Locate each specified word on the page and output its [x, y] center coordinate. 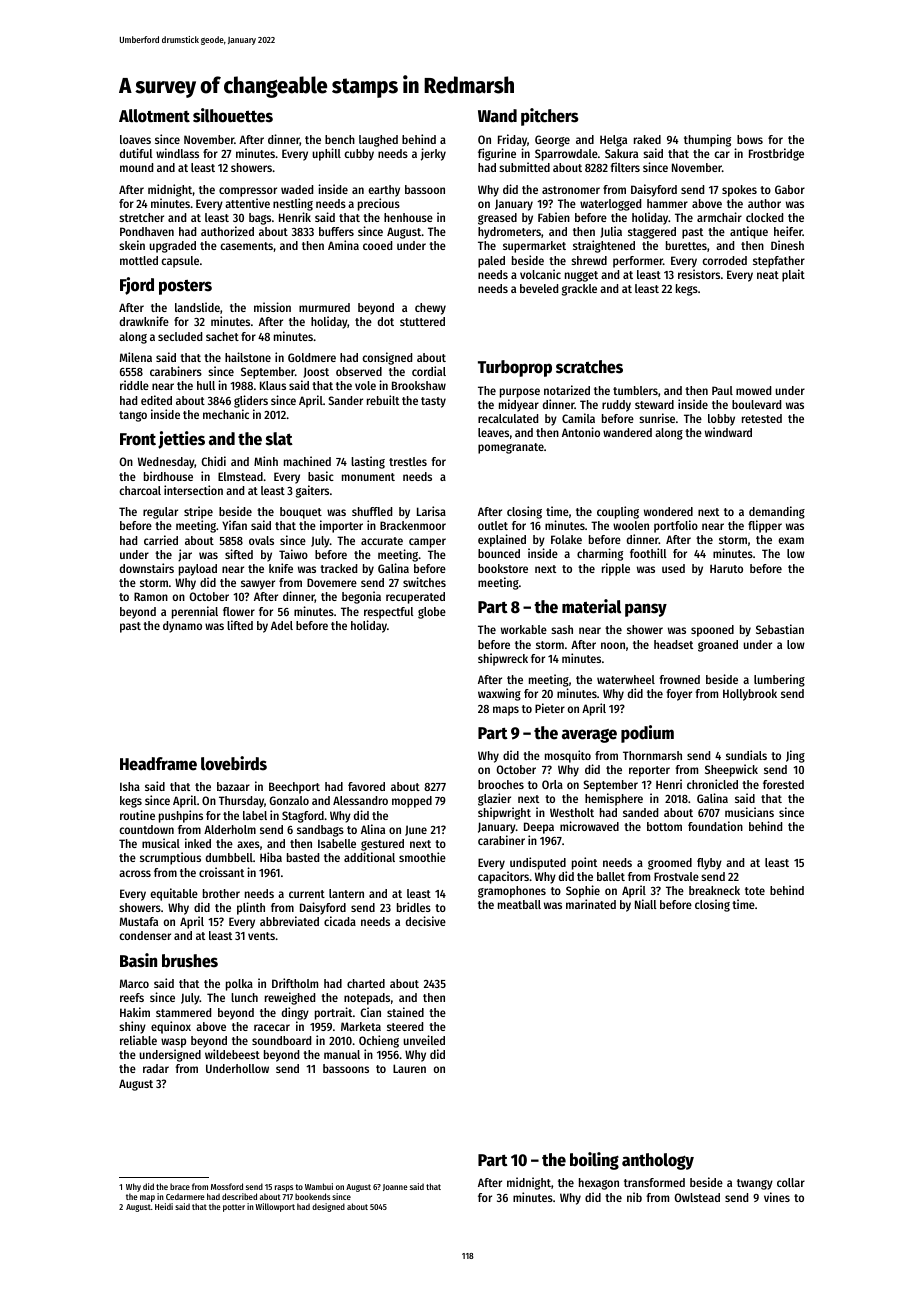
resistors [699, 274]
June [416, 830]
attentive [247, 203]
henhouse [408, 217]
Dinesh [787, 245]
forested [783, 784]
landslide [197, 307]
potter [234, 1208]
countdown [146, 829]
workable [524, 629]
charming [600, 554]
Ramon [151, 596]
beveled [539, 288]
